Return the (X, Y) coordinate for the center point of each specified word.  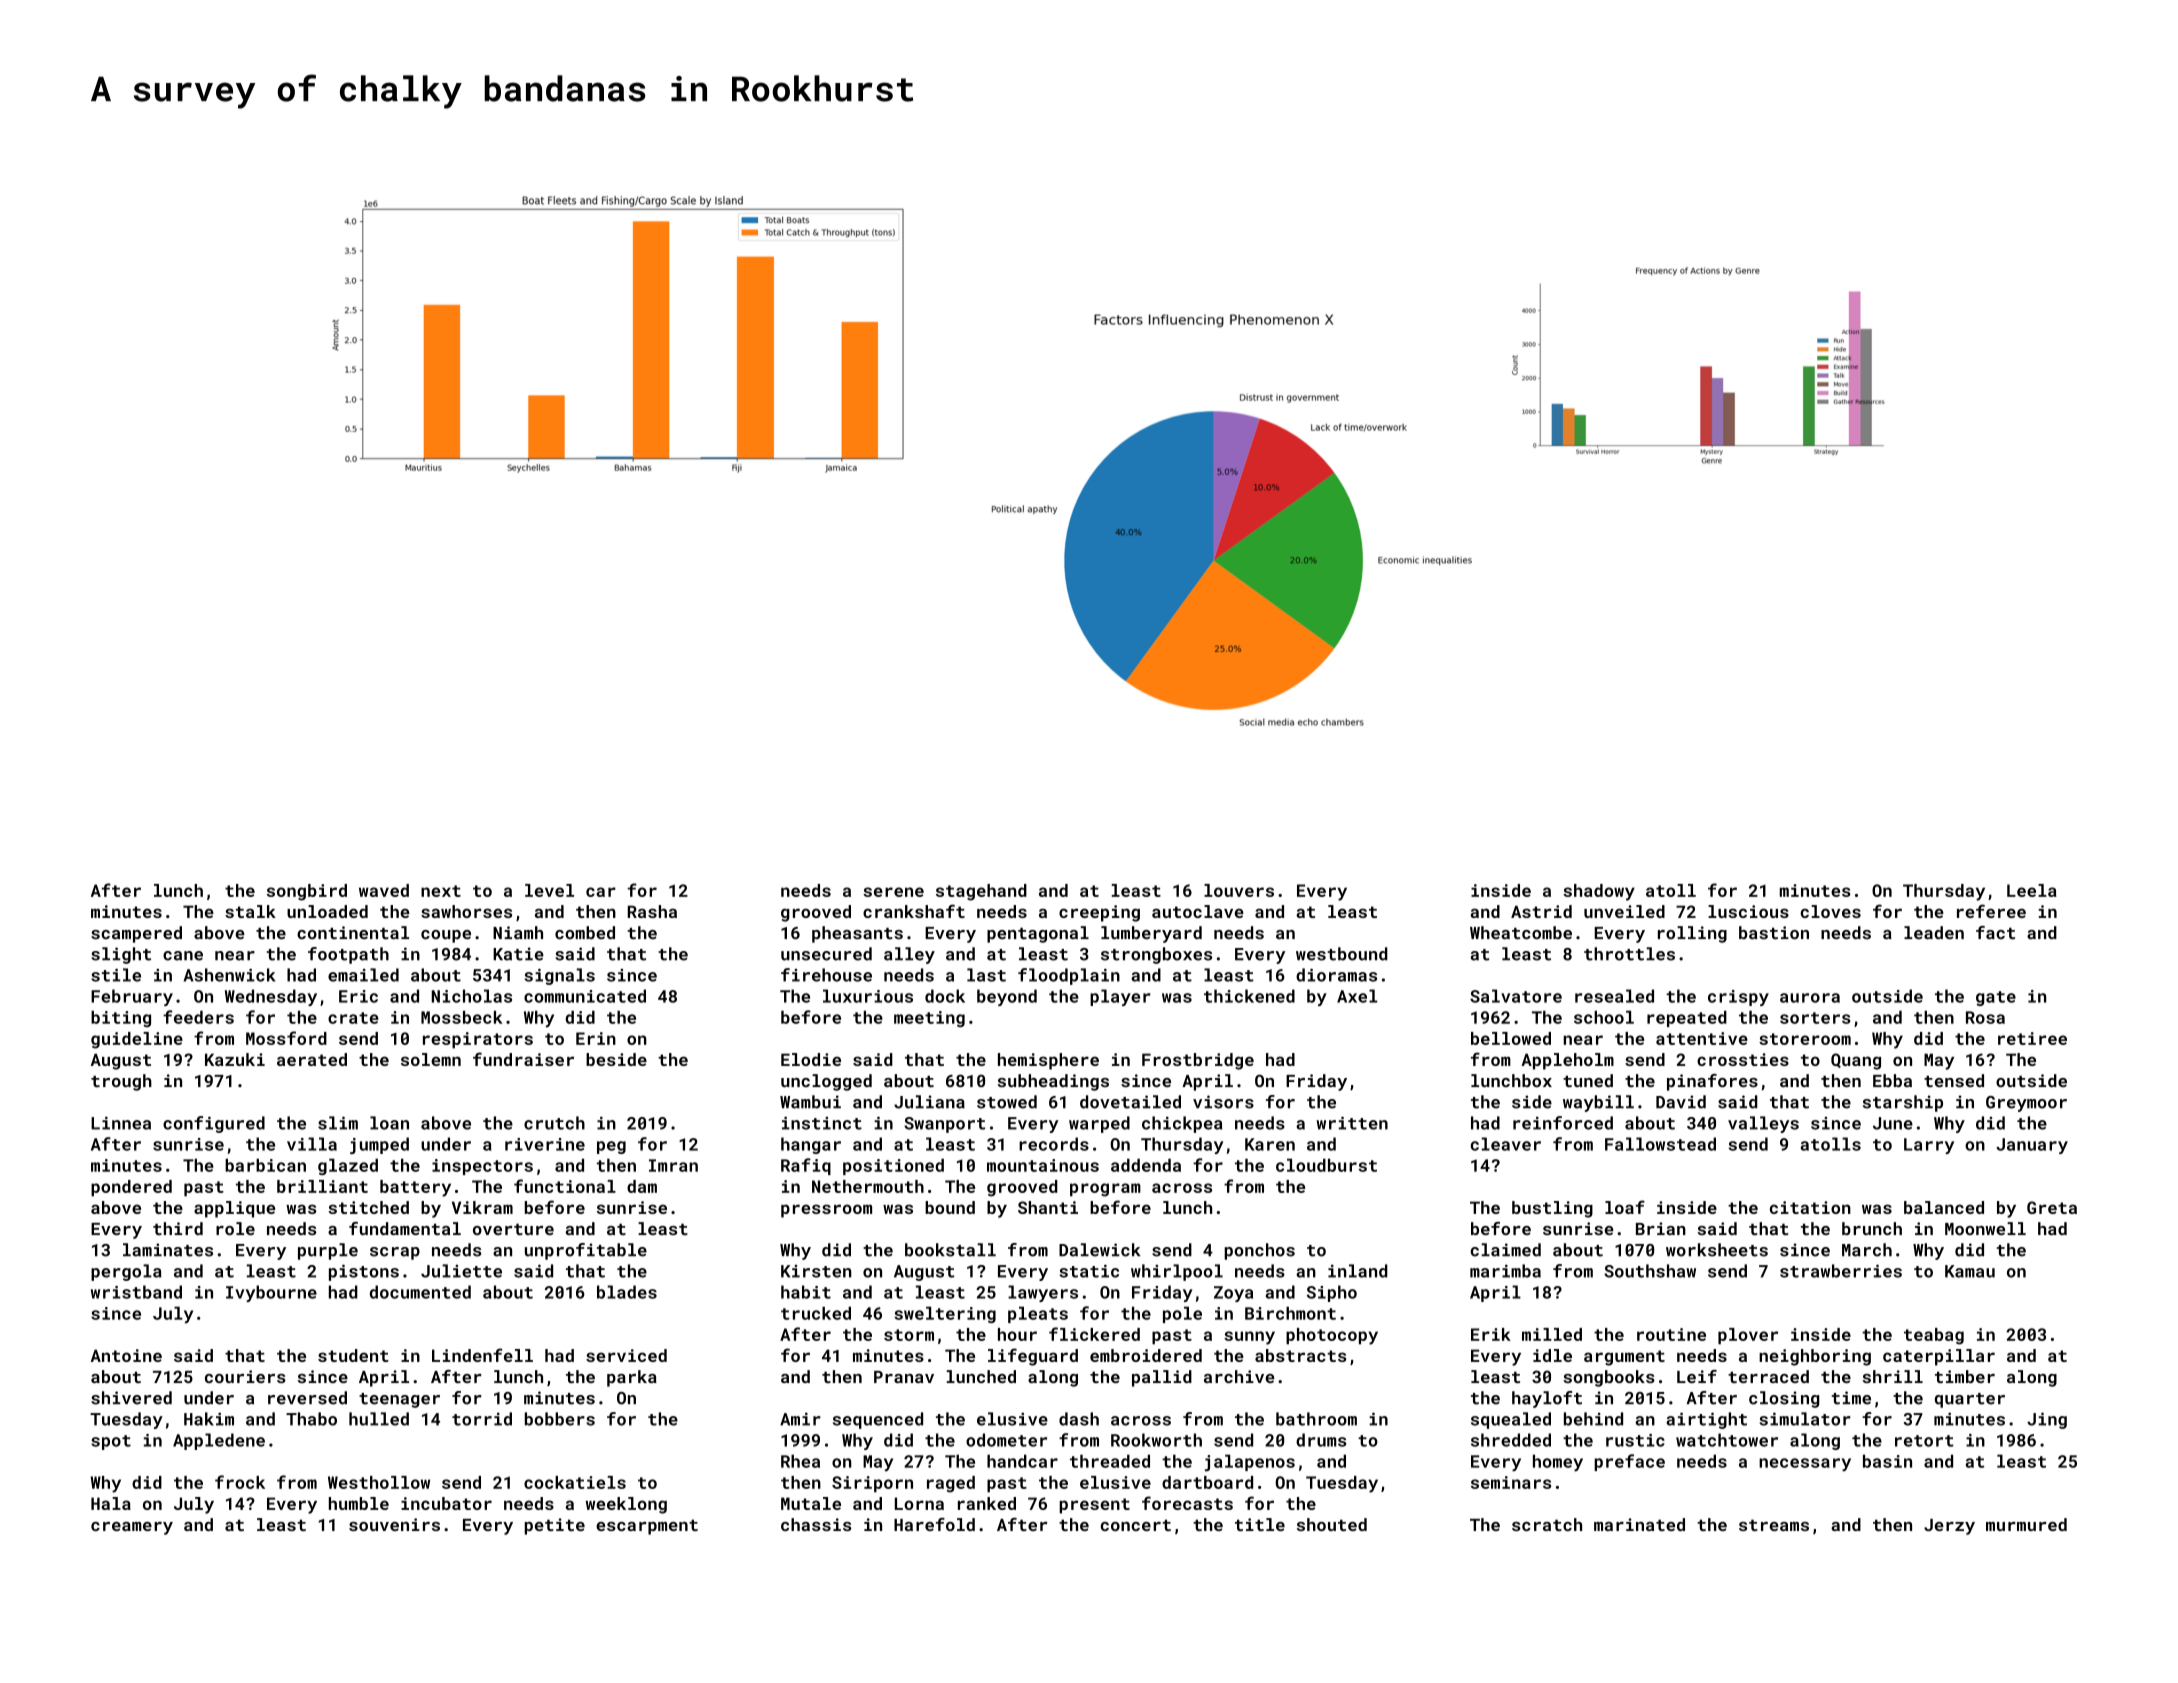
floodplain (1069, 976)
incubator (446, 1503)
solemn (431, 1059)
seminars (1511, 1482)
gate (1996, 998)
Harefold (934, 1524)
